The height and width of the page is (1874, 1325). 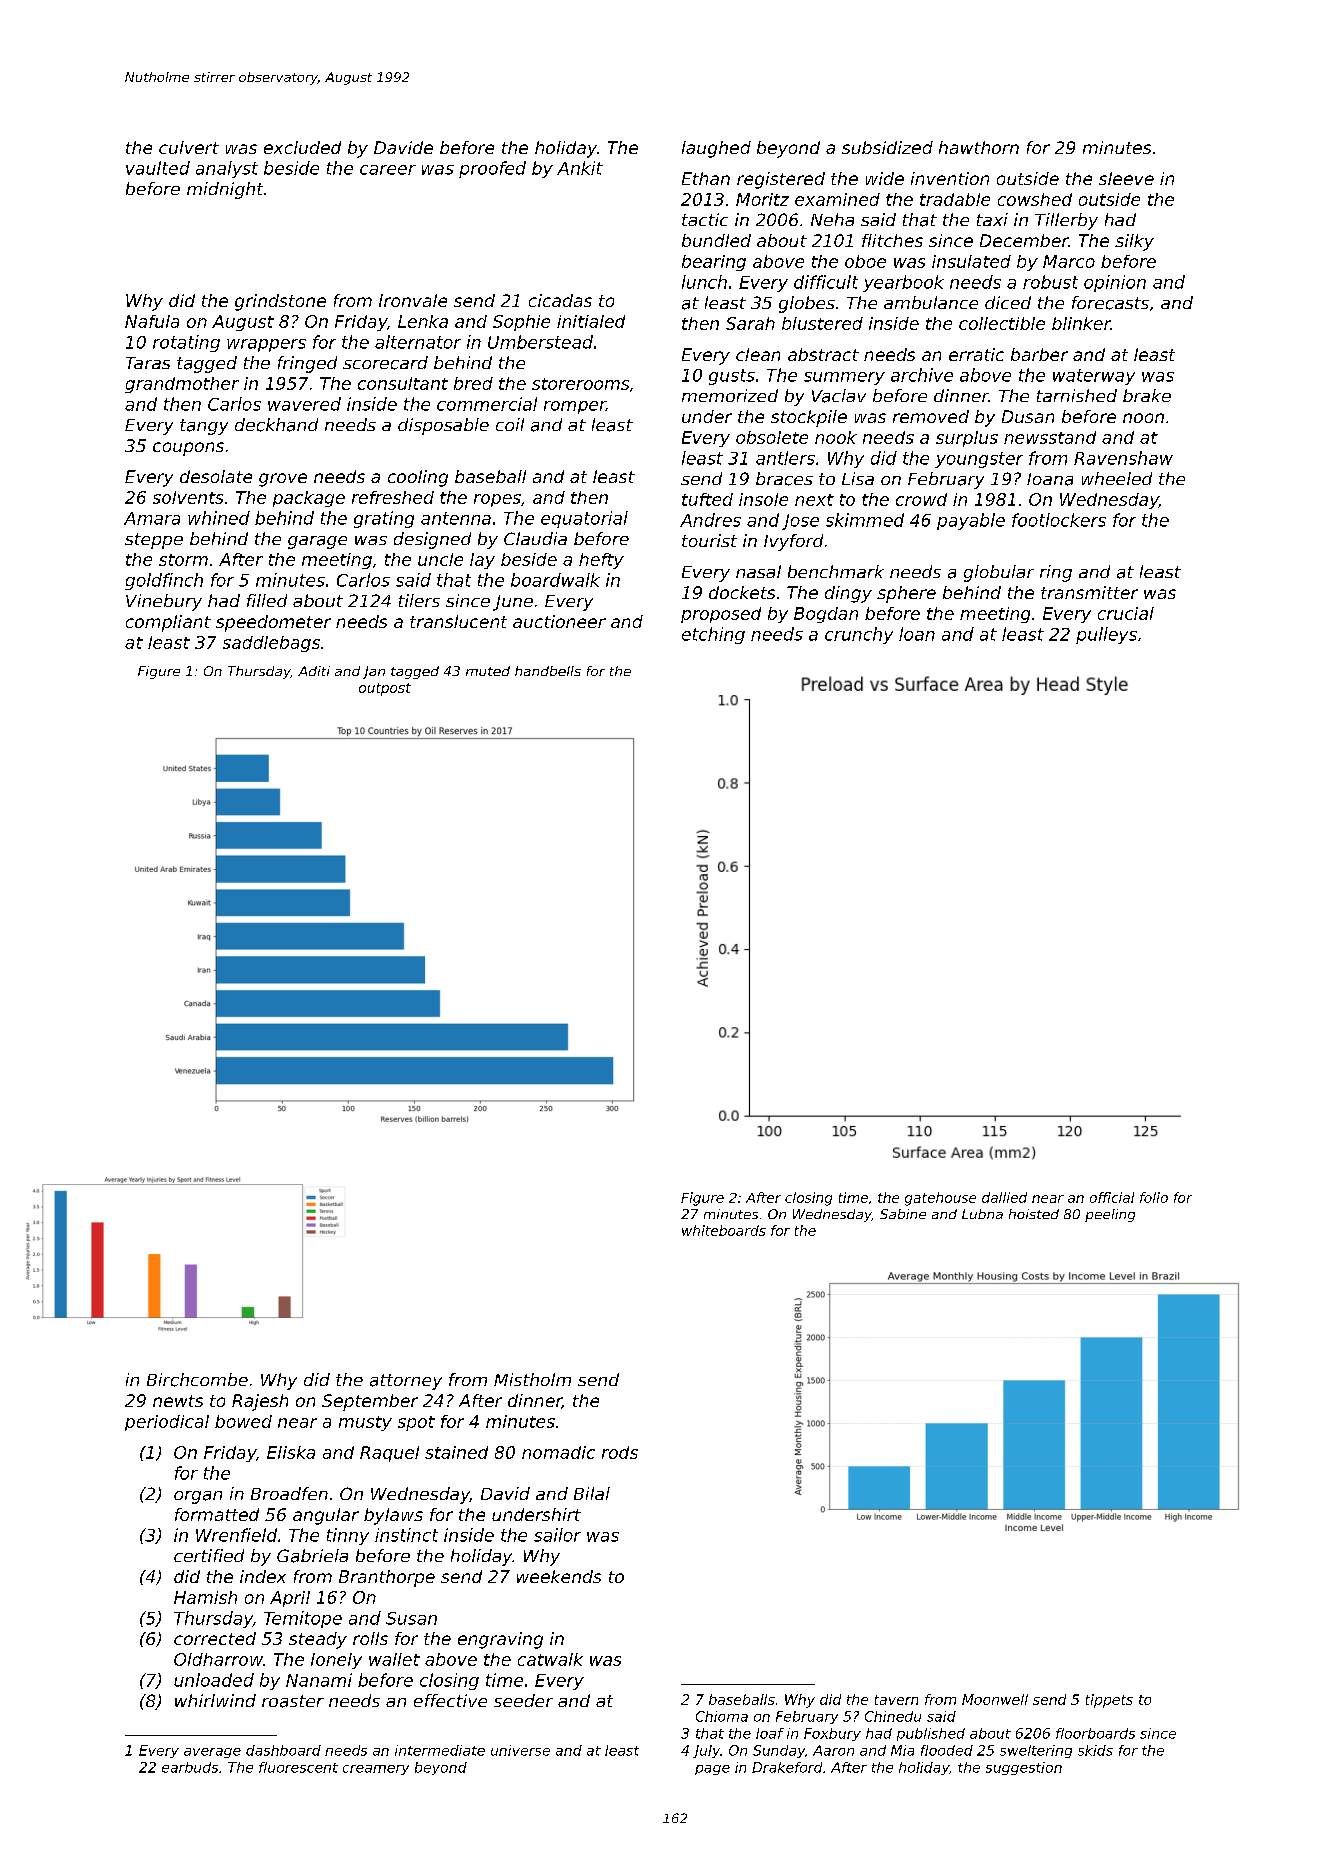 What do you see at coordinates (1147, 395) in the page?
I see `brake` at bounding box center [1147, 395].
